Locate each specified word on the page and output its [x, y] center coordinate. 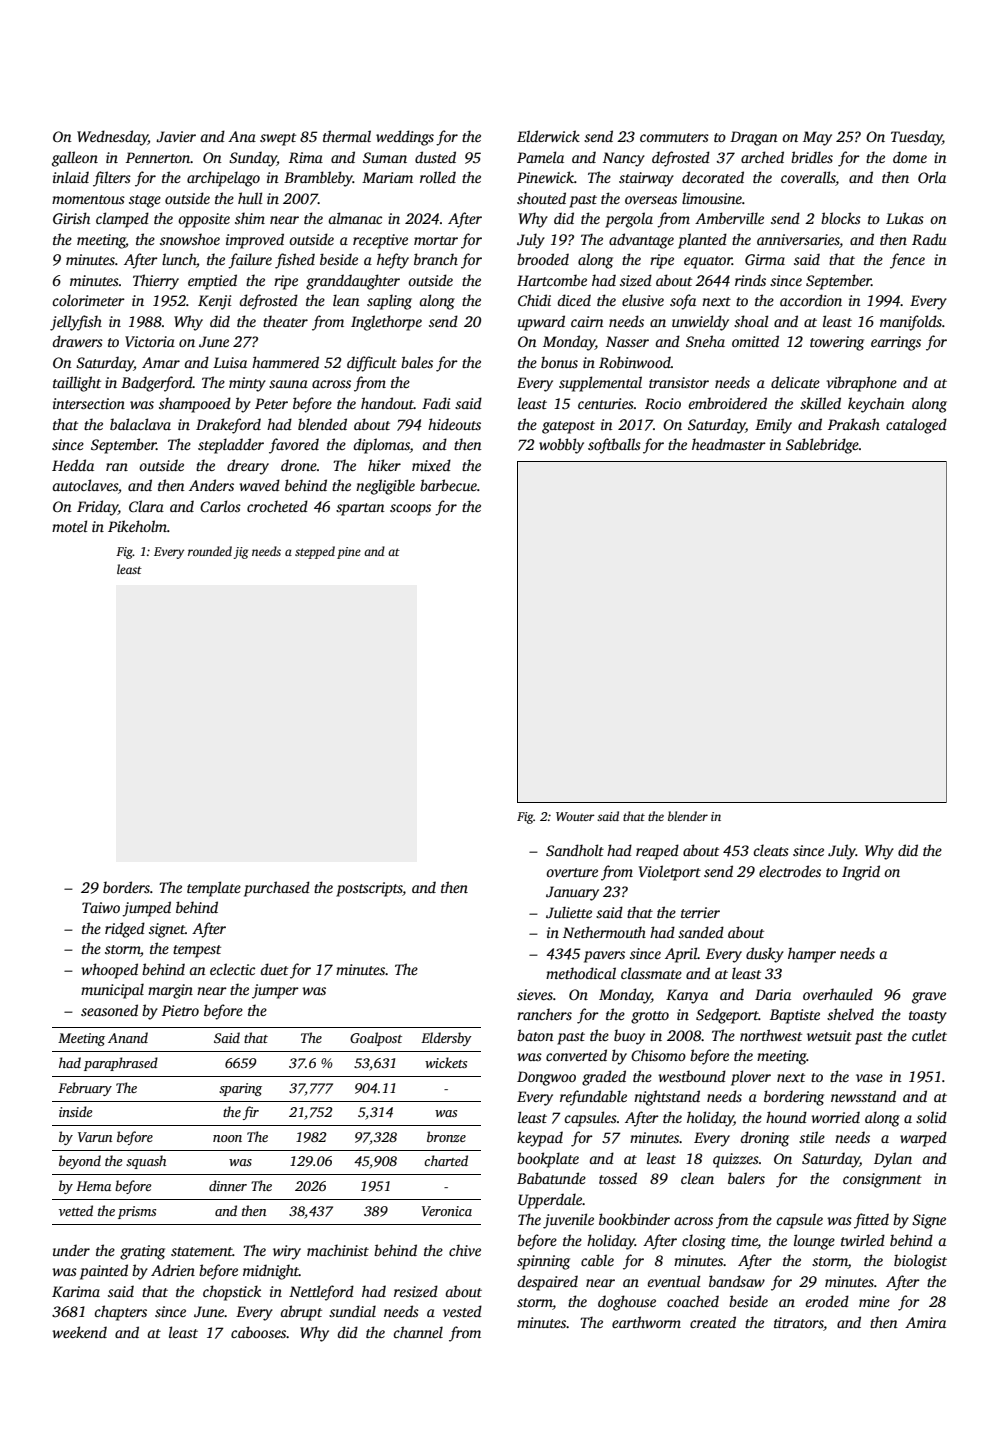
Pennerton [158, 157]
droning [765, 1139]
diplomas [382, 446]
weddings [405, 138]
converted [576, 1055]
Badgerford [157, 384]
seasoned [109, 1010]
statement [202, 1251]
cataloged [916, 426]
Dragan [754, 138]
